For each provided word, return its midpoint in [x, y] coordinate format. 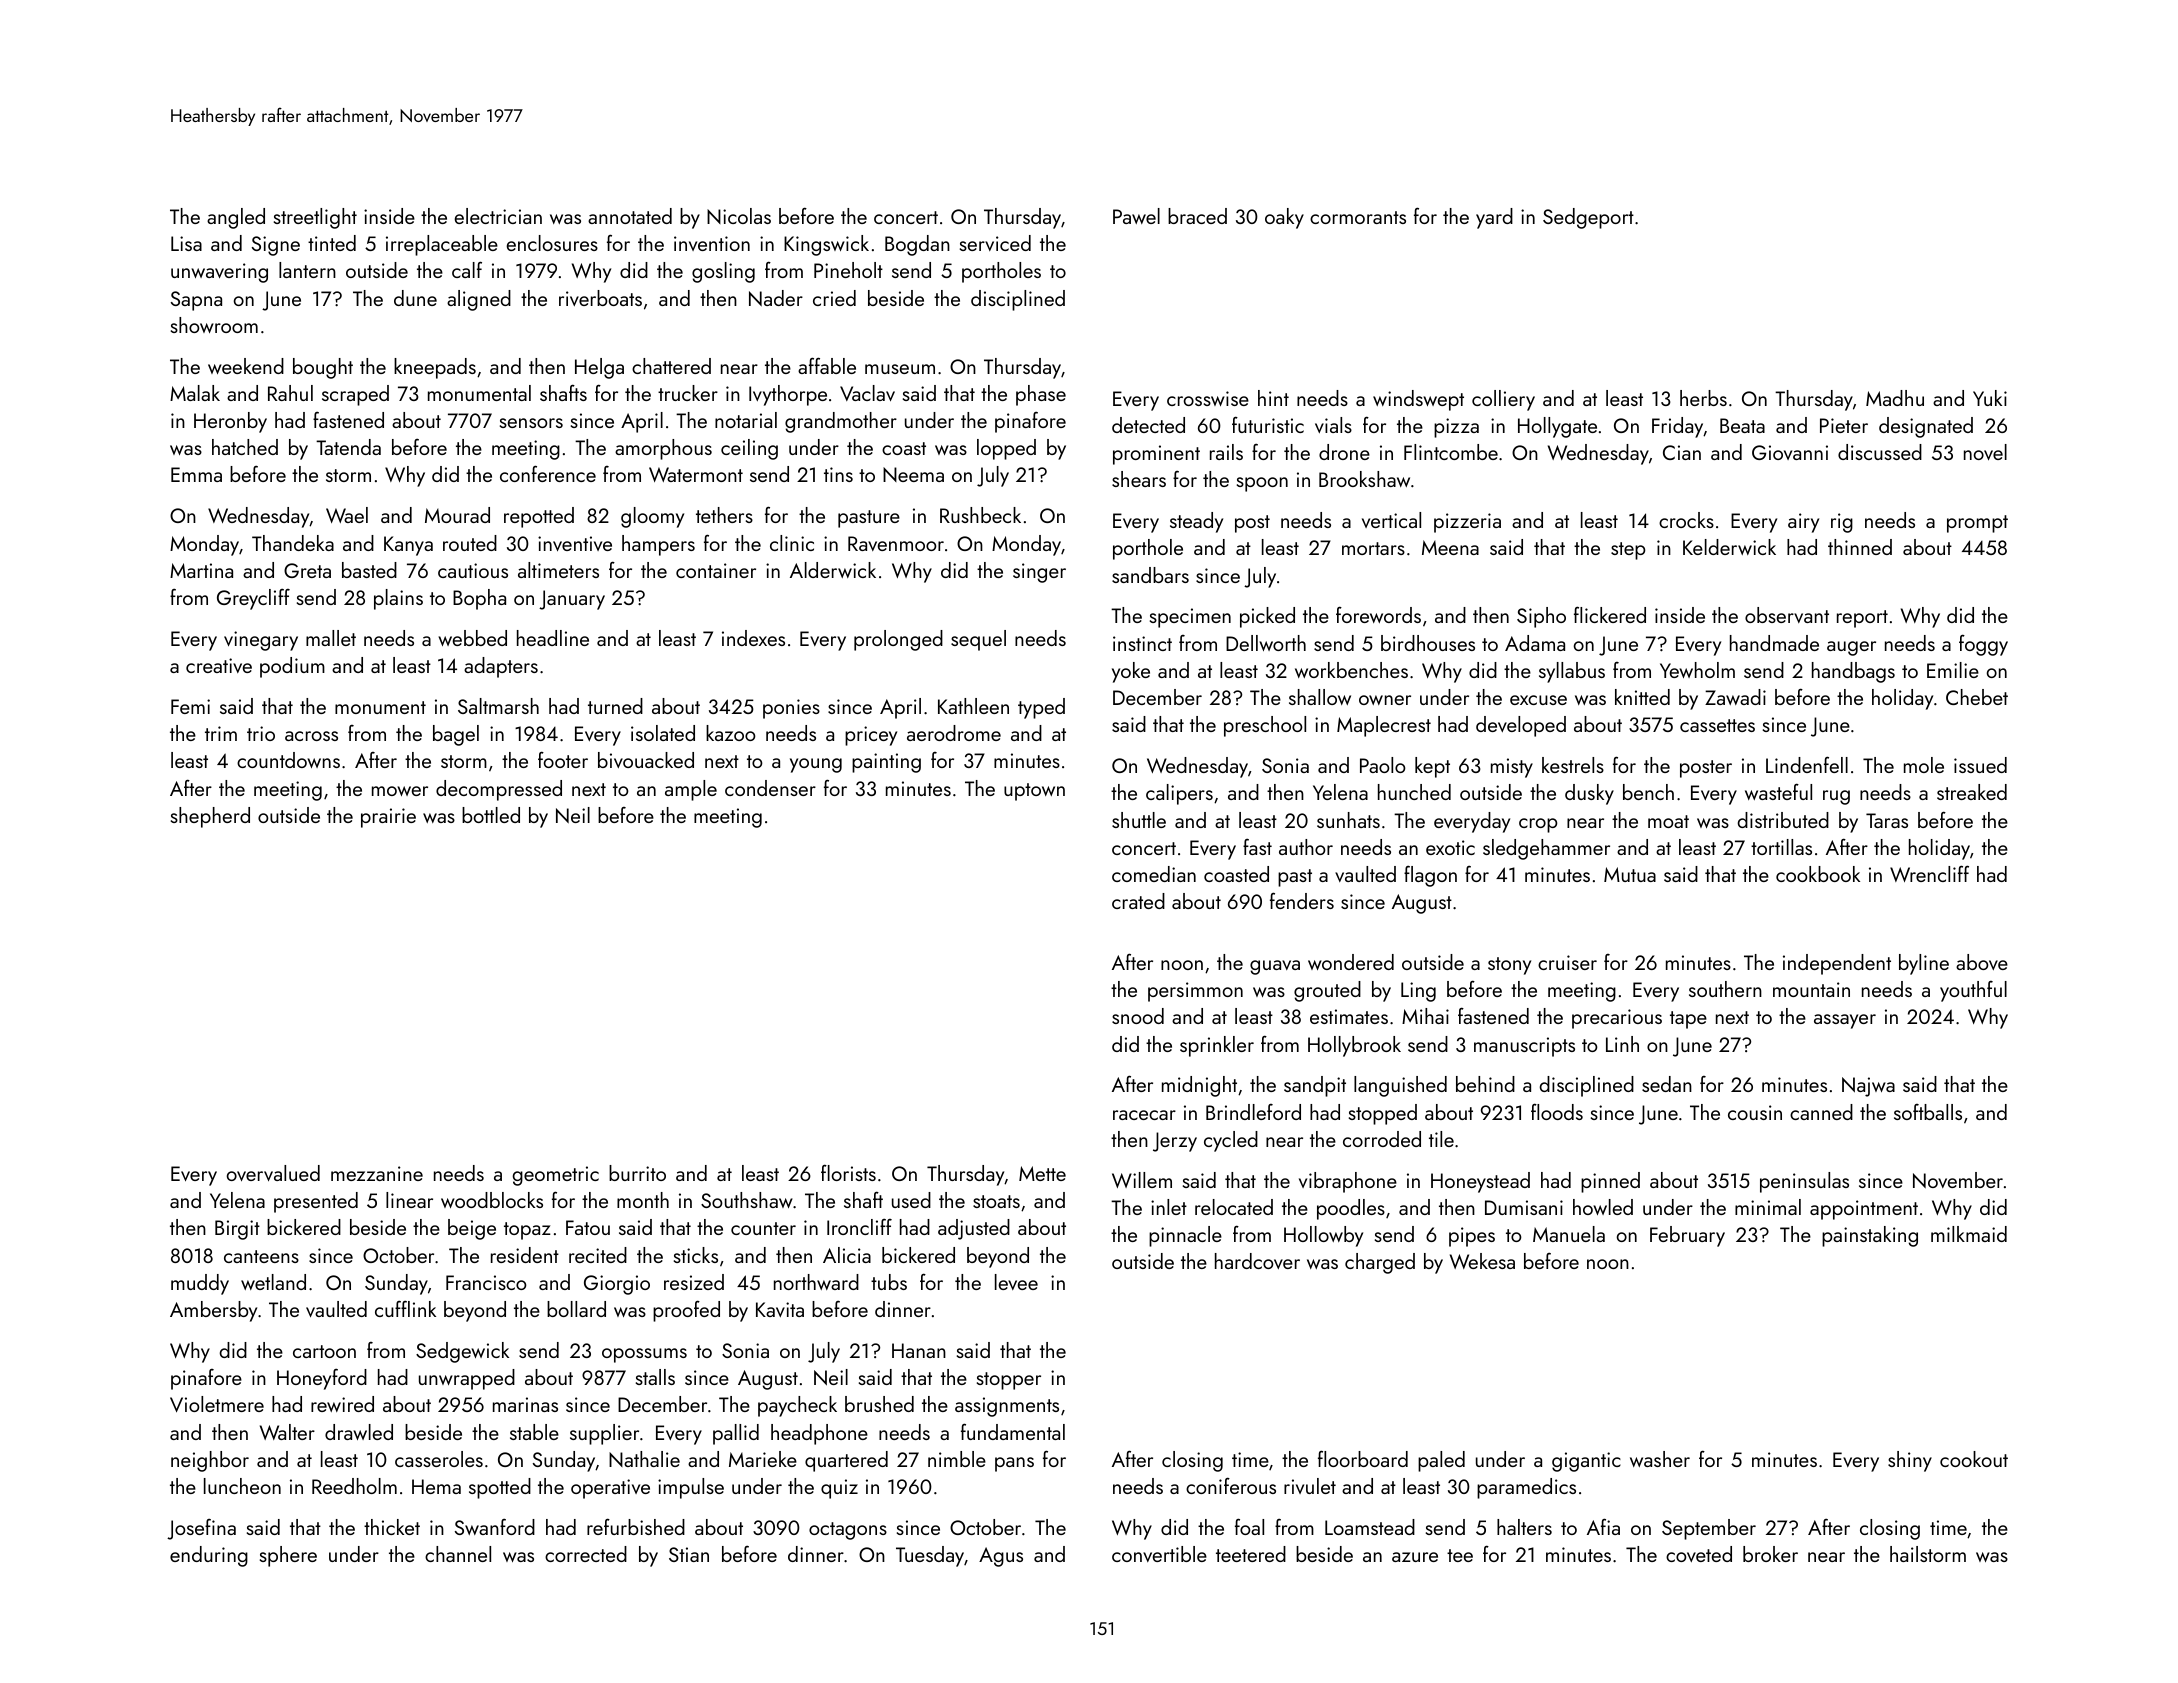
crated [1138, 901]
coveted [1699, 1554]
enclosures [552, 243]
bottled [491, 815]
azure [1415, 1557]
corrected [586, 1554]
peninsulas [1804, 1182]
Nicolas [739, 216]
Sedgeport [1588, 218]
